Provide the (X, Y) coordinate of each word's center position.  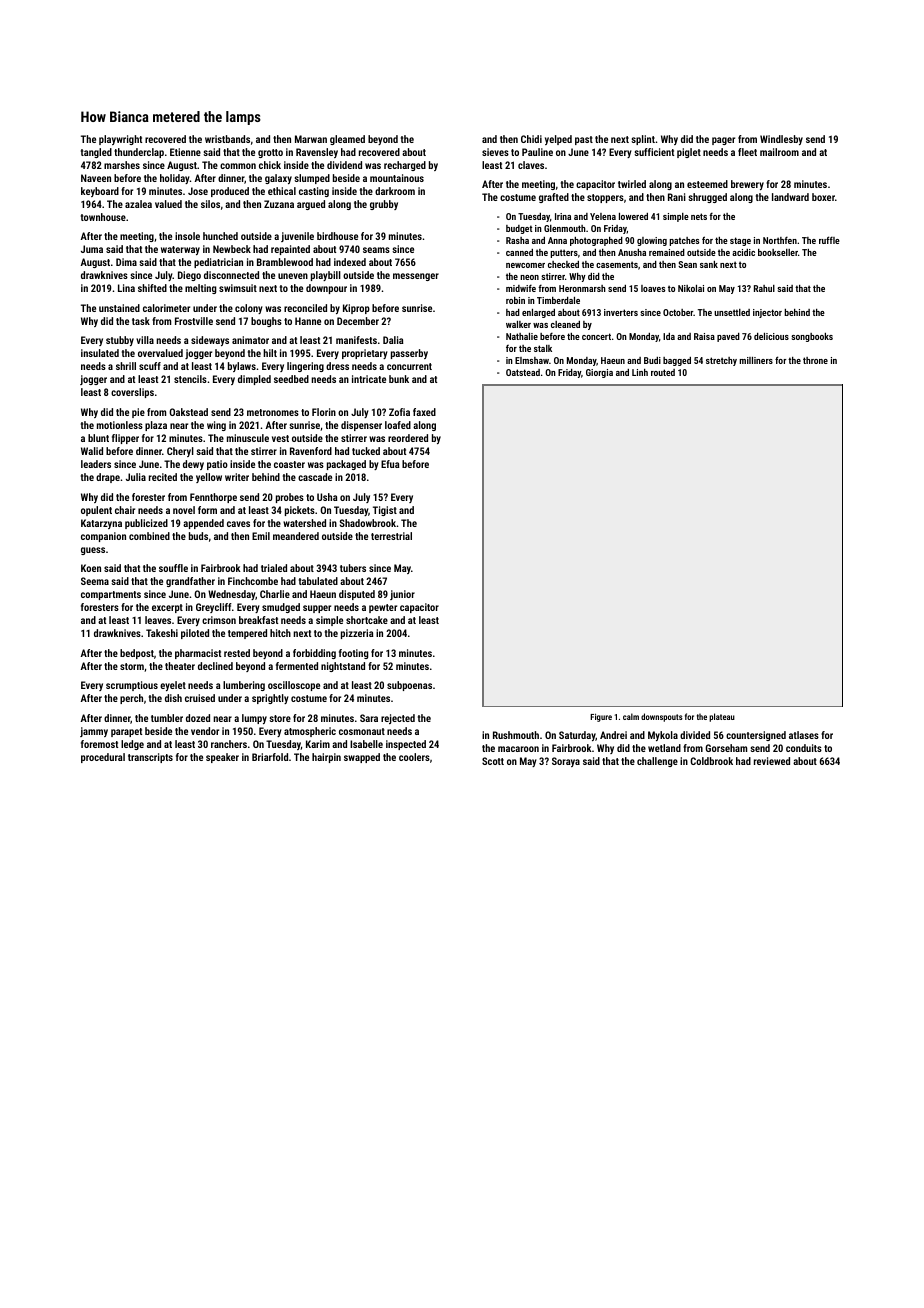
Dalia (393, 340)
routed (663, 372)
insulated (100, 353)
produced (230, 192)
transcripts (150, 758)
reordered (408, 438)
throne (815, 360)
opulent (96, 511)
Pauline (537, 152)
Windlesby (781, 140)
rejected (398, 719)
